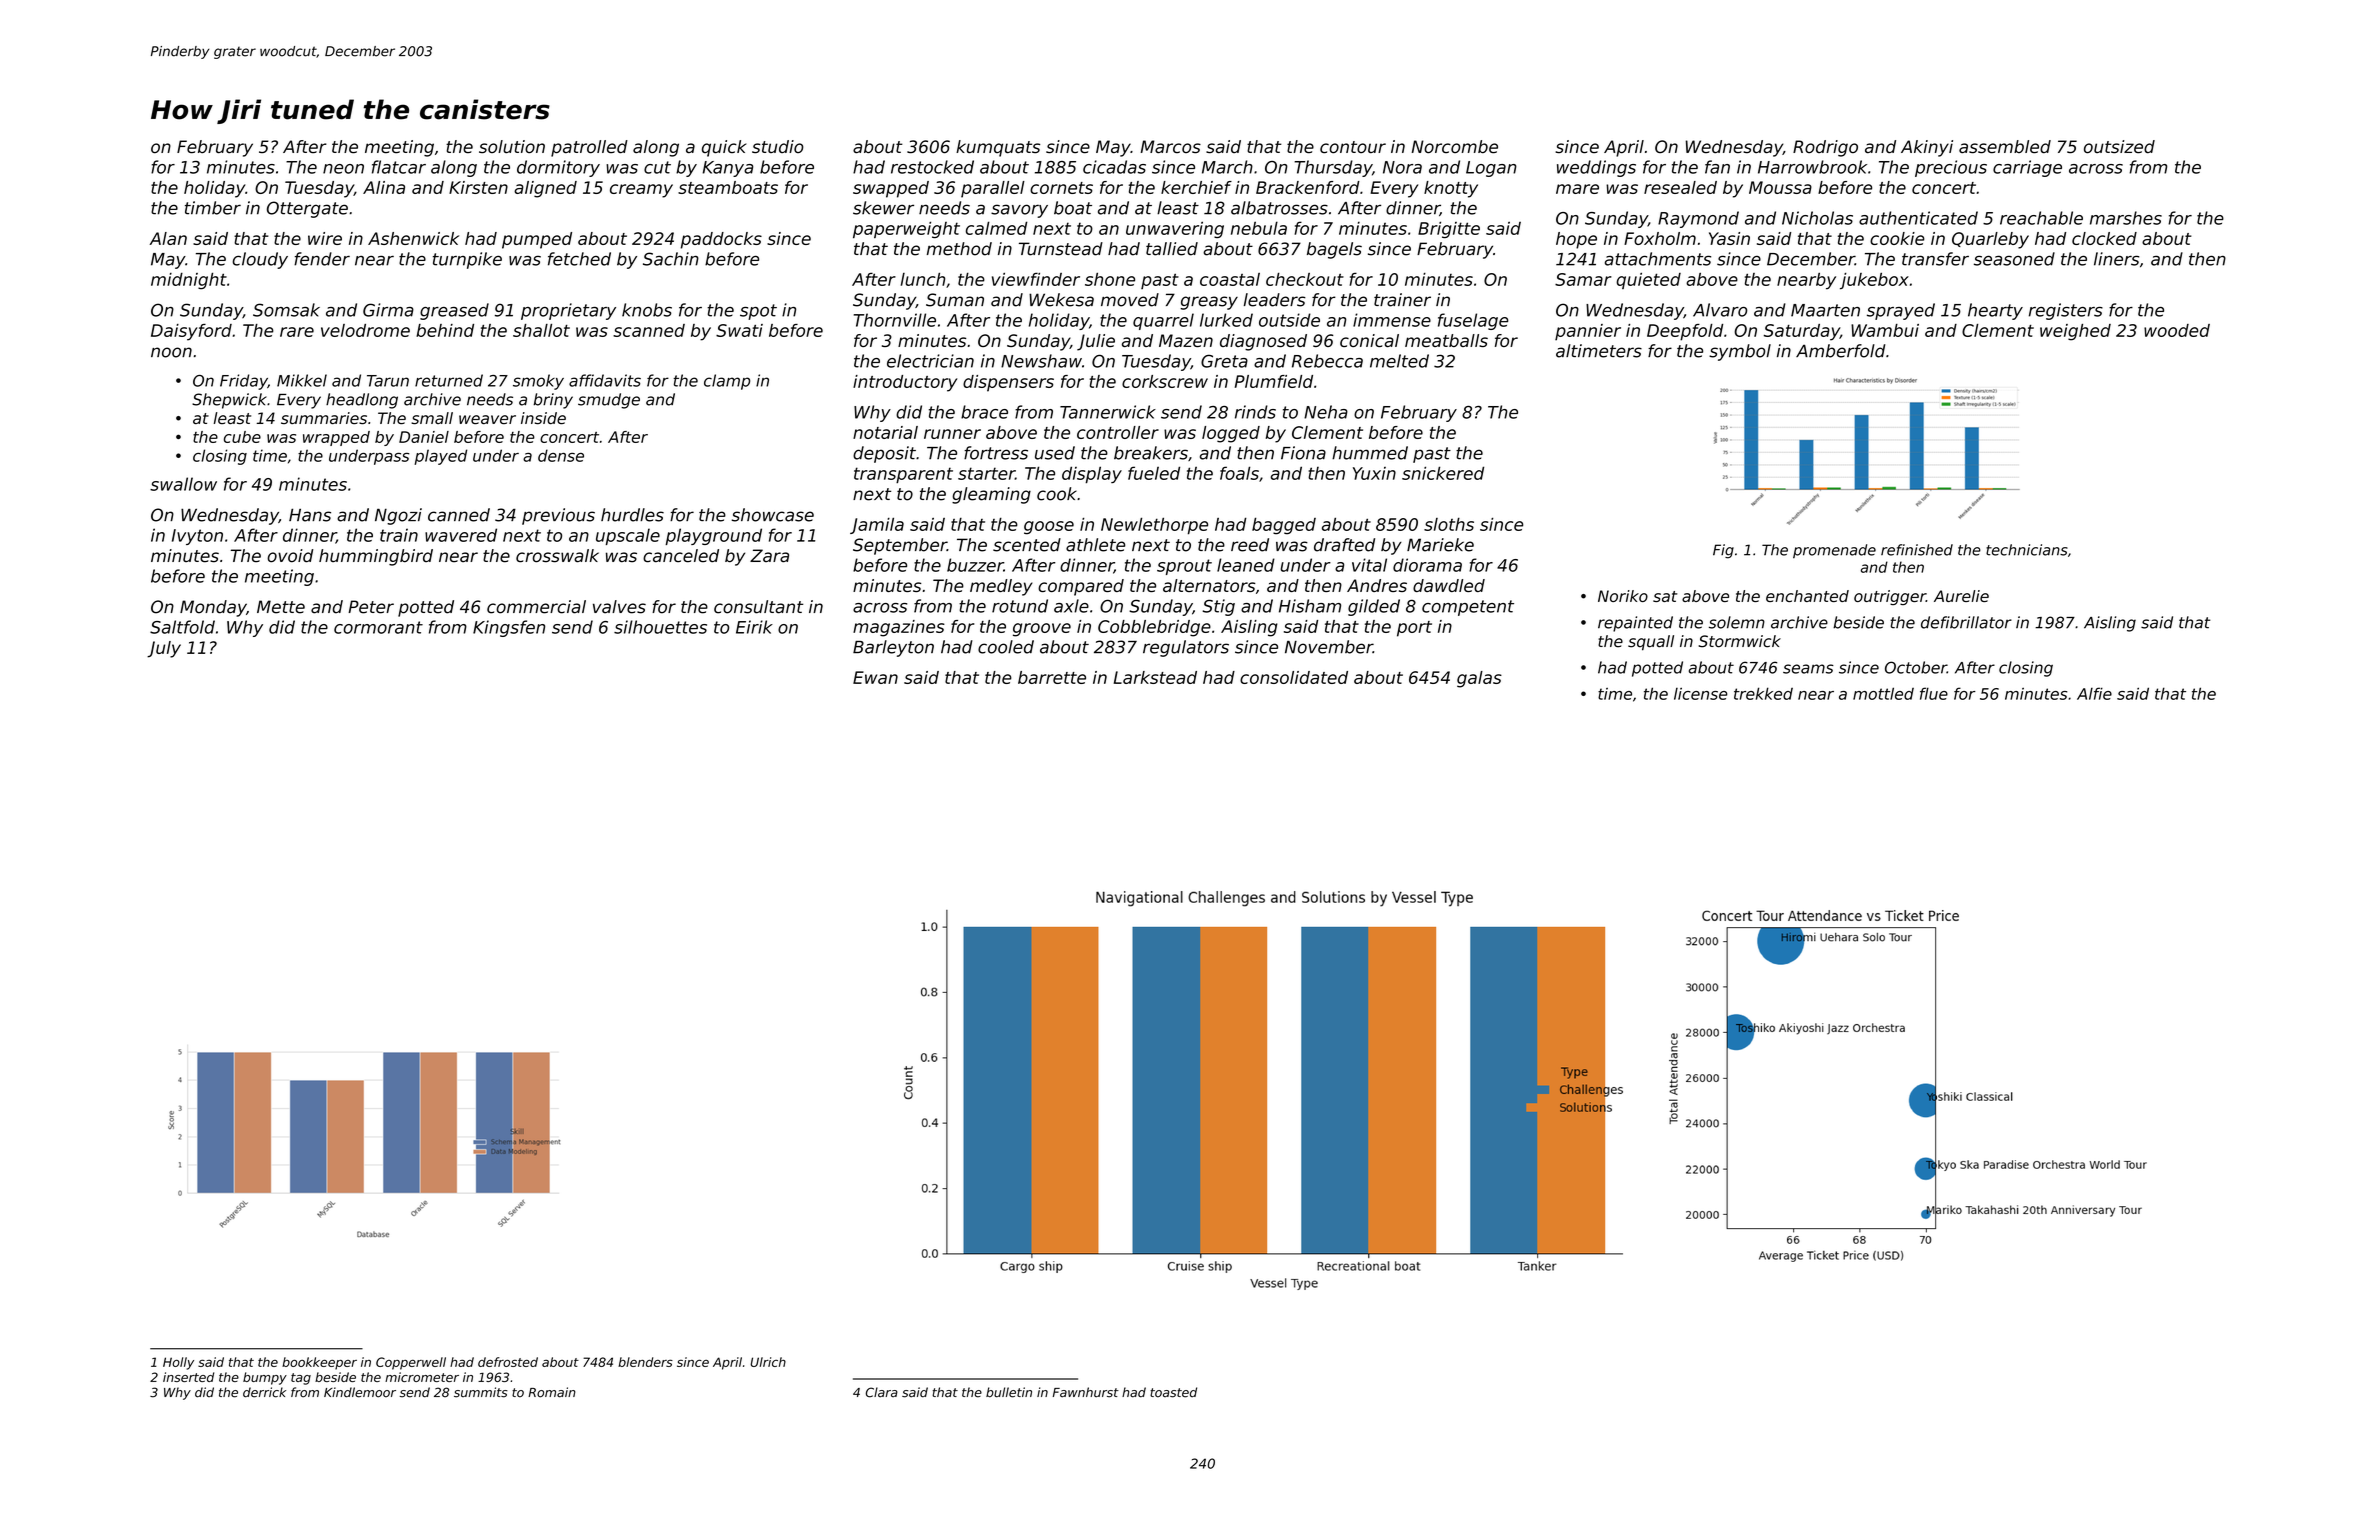 The width and height of the page is (2380, 1540). What do you see at coordinates (2094, 693) in the page?
I see `Alfie` at bounding box center [2094, 693].
